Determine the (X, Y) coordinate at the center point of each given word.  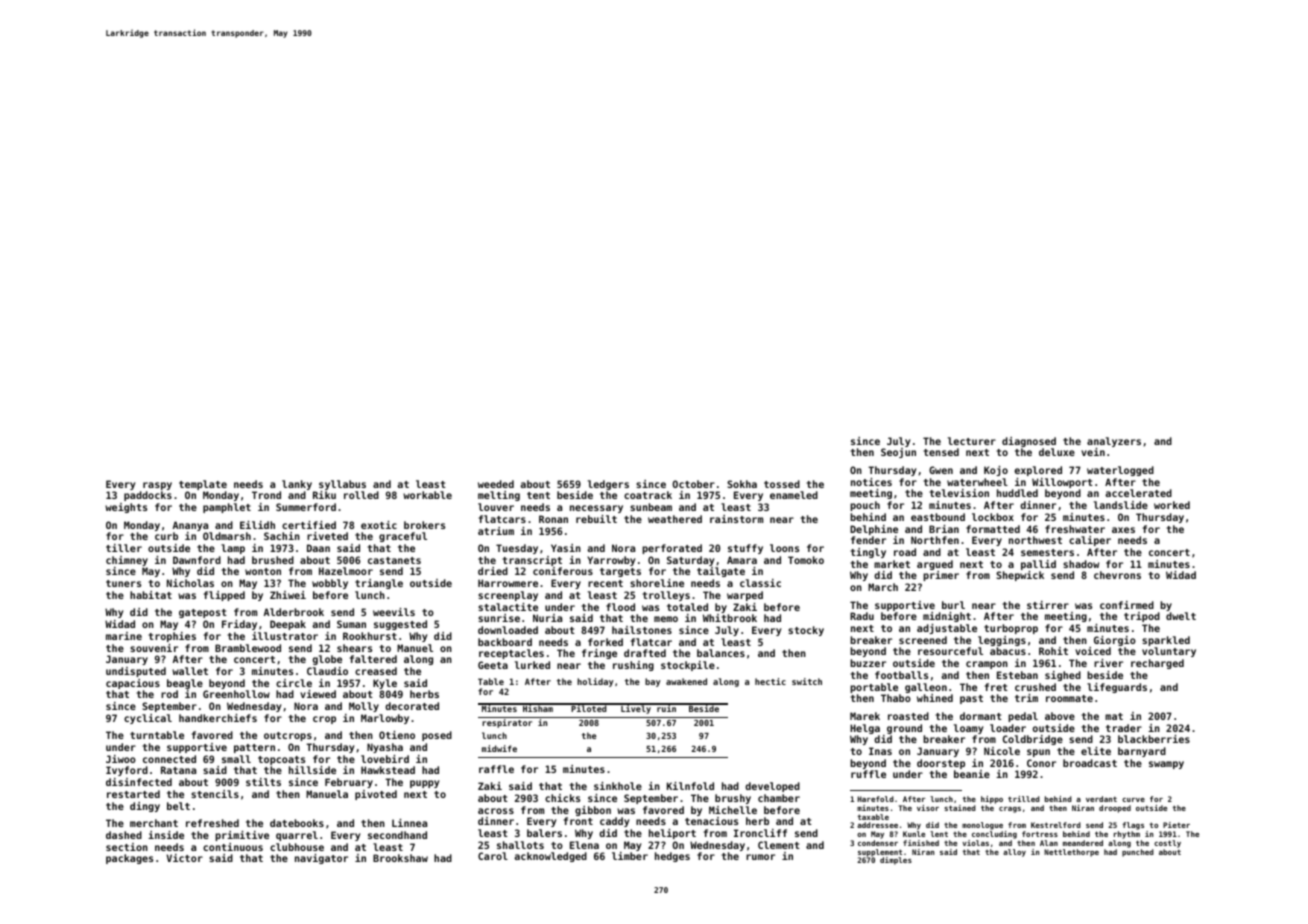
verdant (1101, 799)
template (203, 485)
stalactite (508, 607)
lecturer (972, 441)
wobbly (330, 584)
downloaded (508, 630)
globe (327, 660)
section (127, 847)
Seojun (898, 453)
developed (772, 787)
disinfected (139, 782)
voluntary (1169, 652)
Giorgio (1115, 641)
